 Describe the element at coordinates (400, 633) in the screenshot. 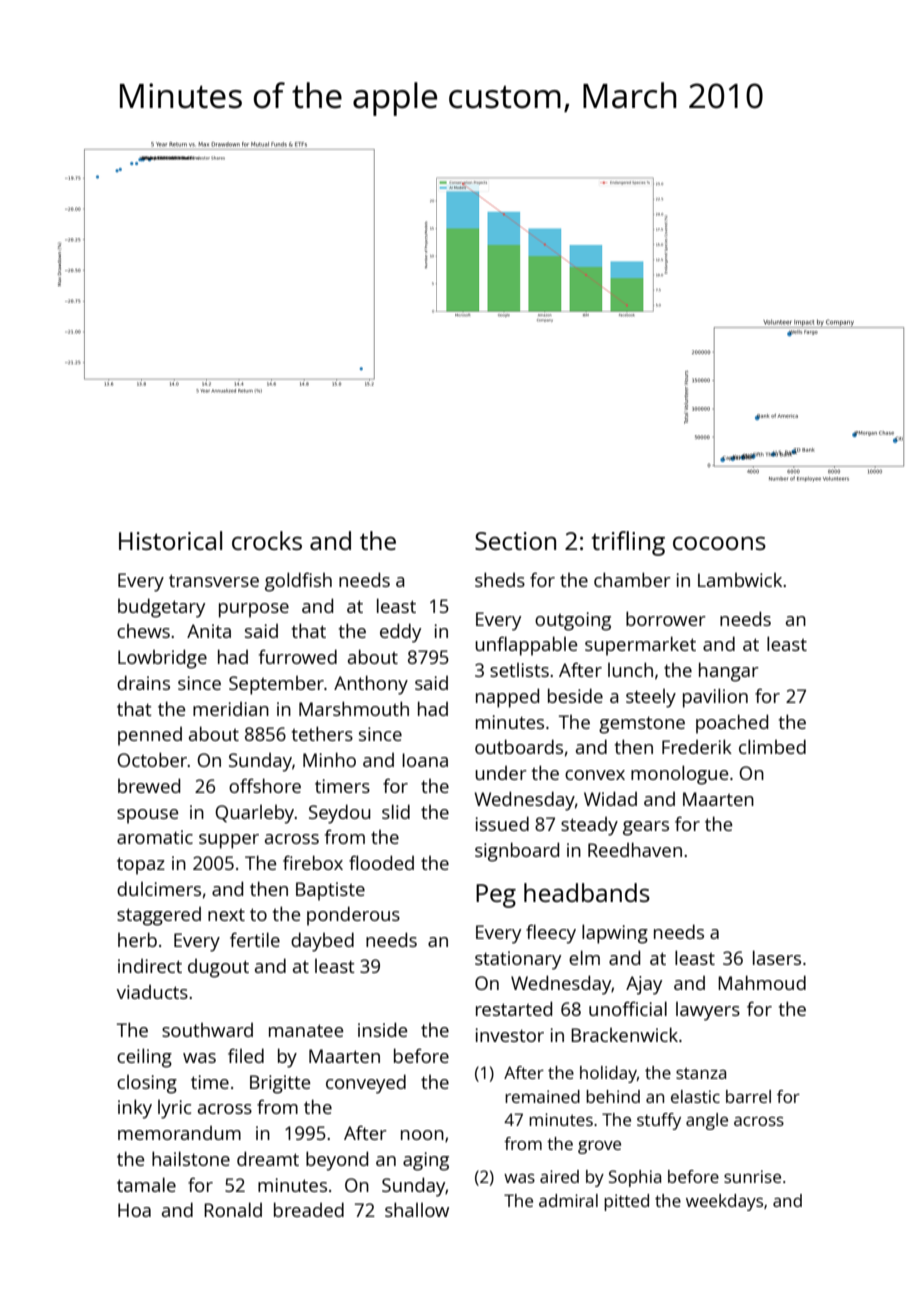

I see `eddy` at that location.
